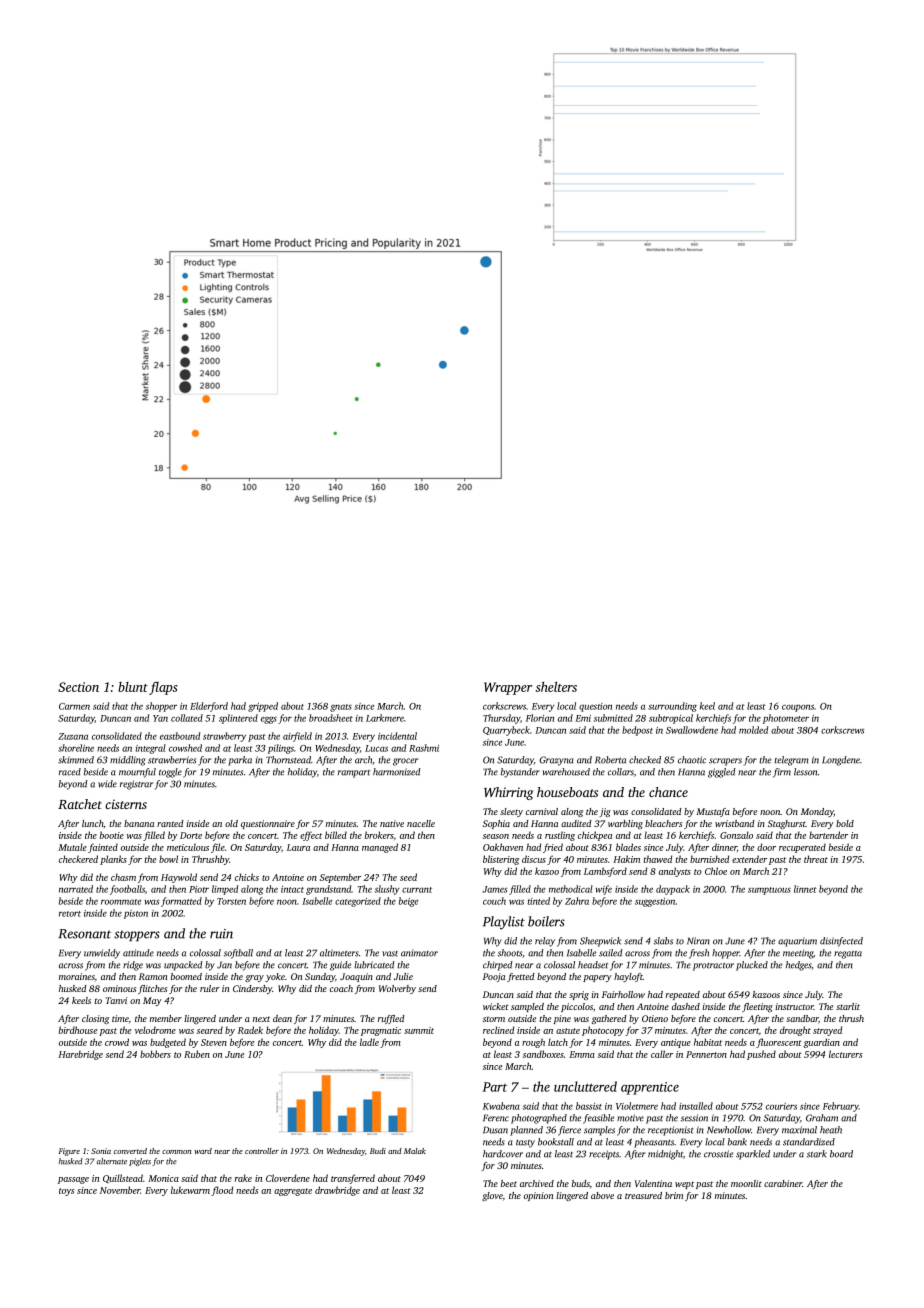 The width and height of the page is (924, 1308). I want to click on brim, so click(674, 1195).
